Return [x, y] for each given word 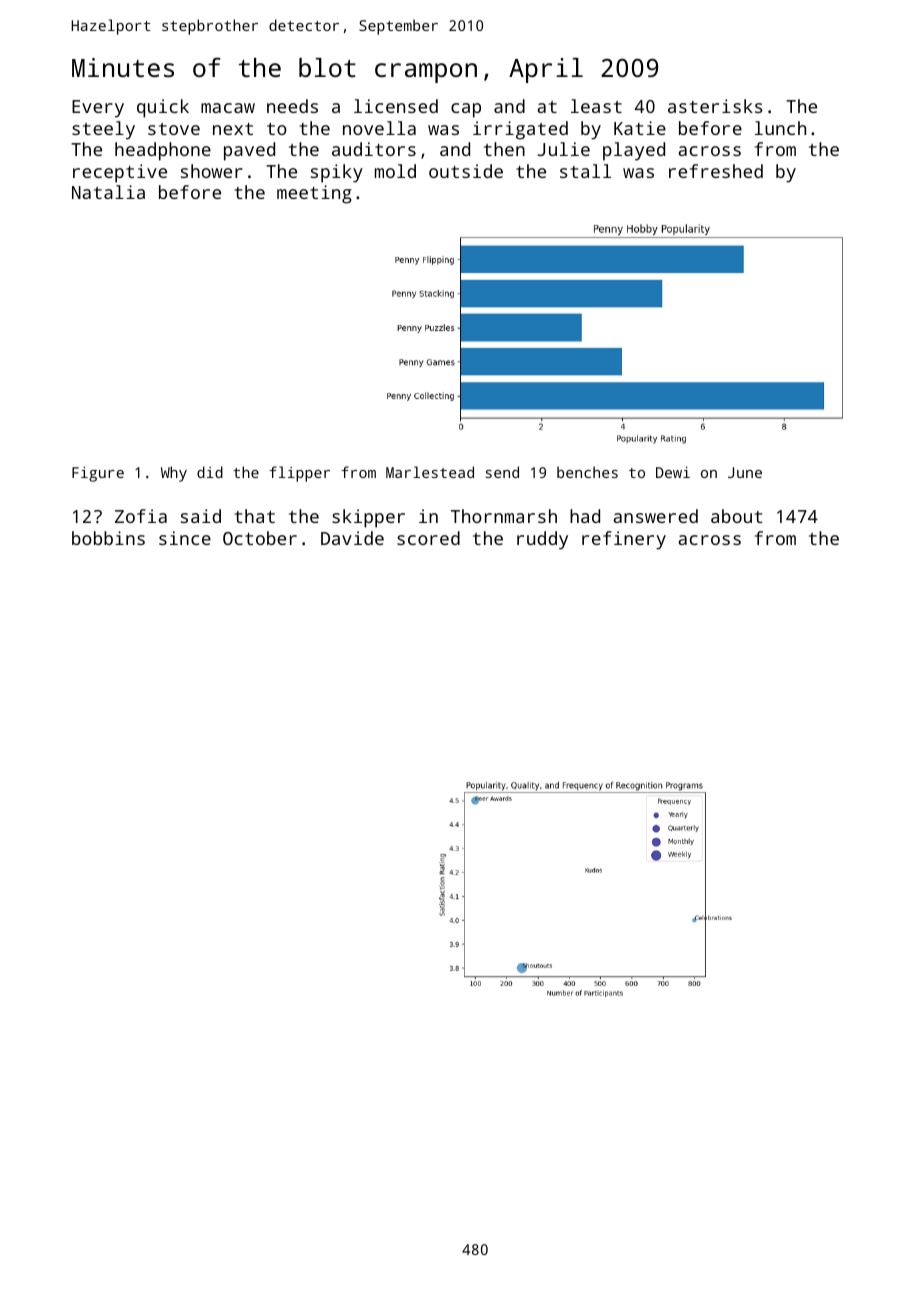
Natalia [108, 192]
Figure [98, 474]
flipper [299, 474]
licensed [396, 106]
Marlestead [430, 472]
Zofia [141, 516]
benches [587, 472]
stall [585, 171]
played [634, 151]
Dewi [673, 472]
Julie [564, 149]
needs [292, 106]
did [210, 472]
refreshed [716, 171]
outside [466, 171]
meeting [314, 194]
